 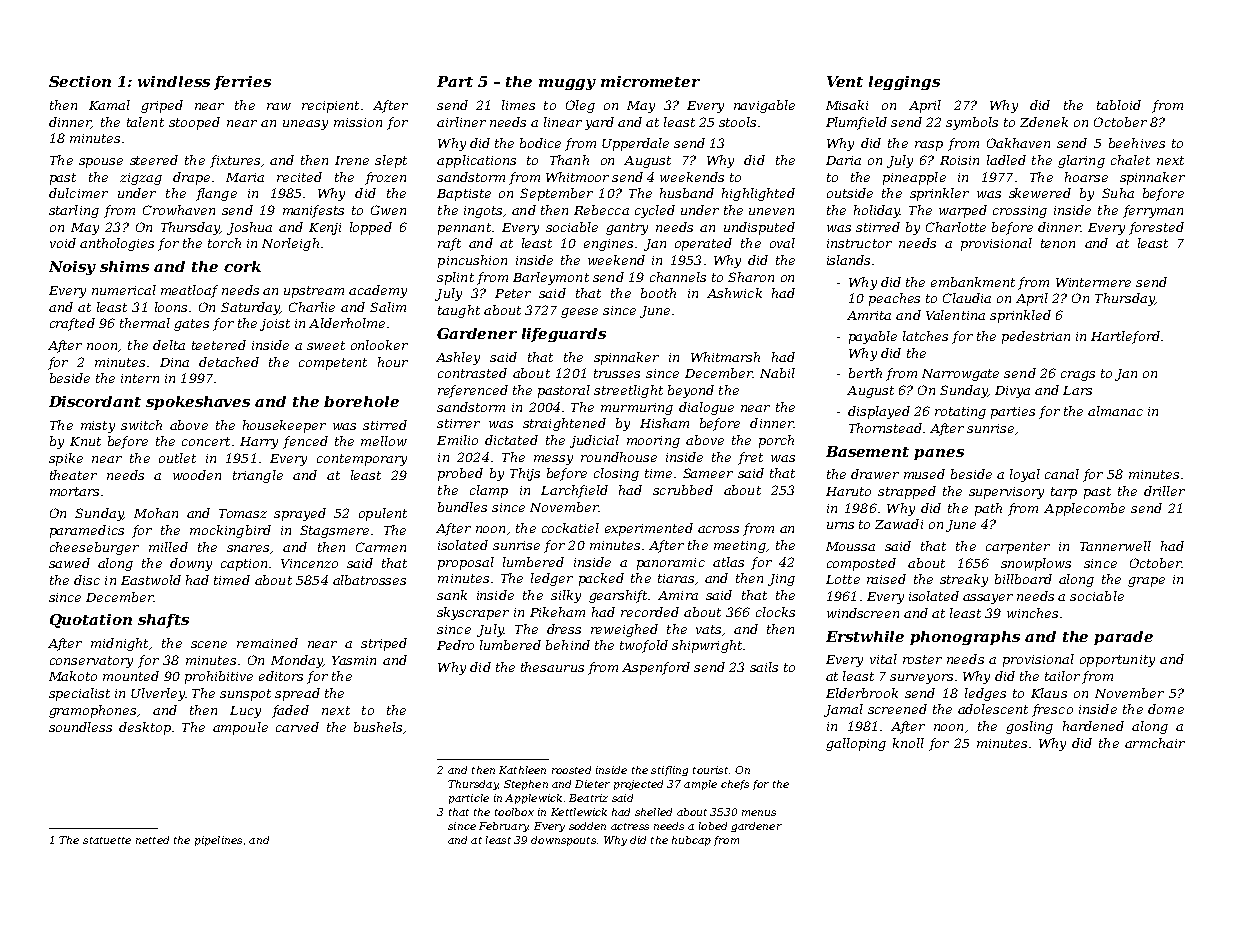 What do you see at coordinates (514, 812) in the screenshot?
I see `toolbox` at bounding box center [514, 812].
